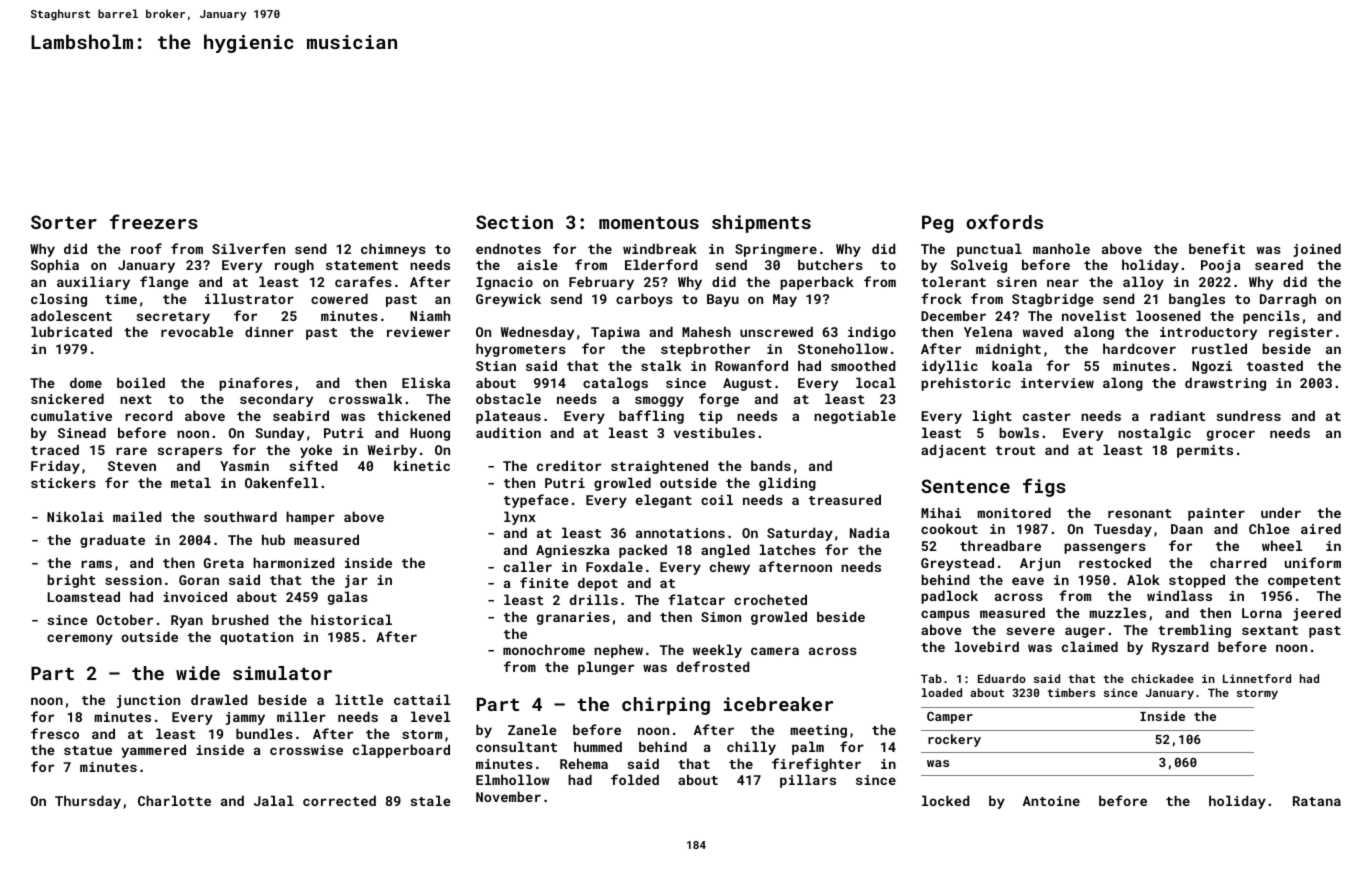 The width and height of the page is (1372, 887). I want to click on Ryan, so click(187, 621).
